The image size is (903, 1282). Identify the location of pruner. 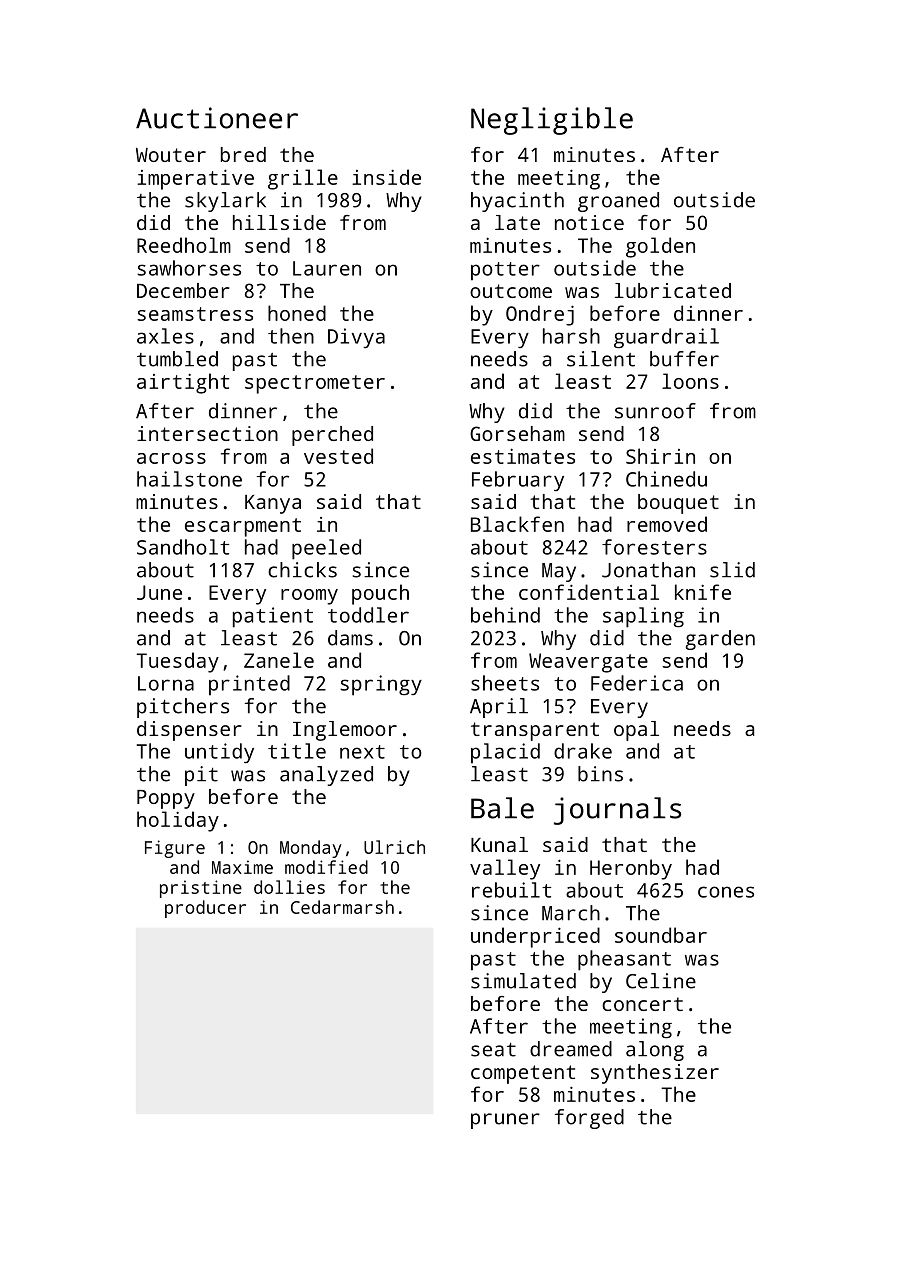
(505, 1121).
